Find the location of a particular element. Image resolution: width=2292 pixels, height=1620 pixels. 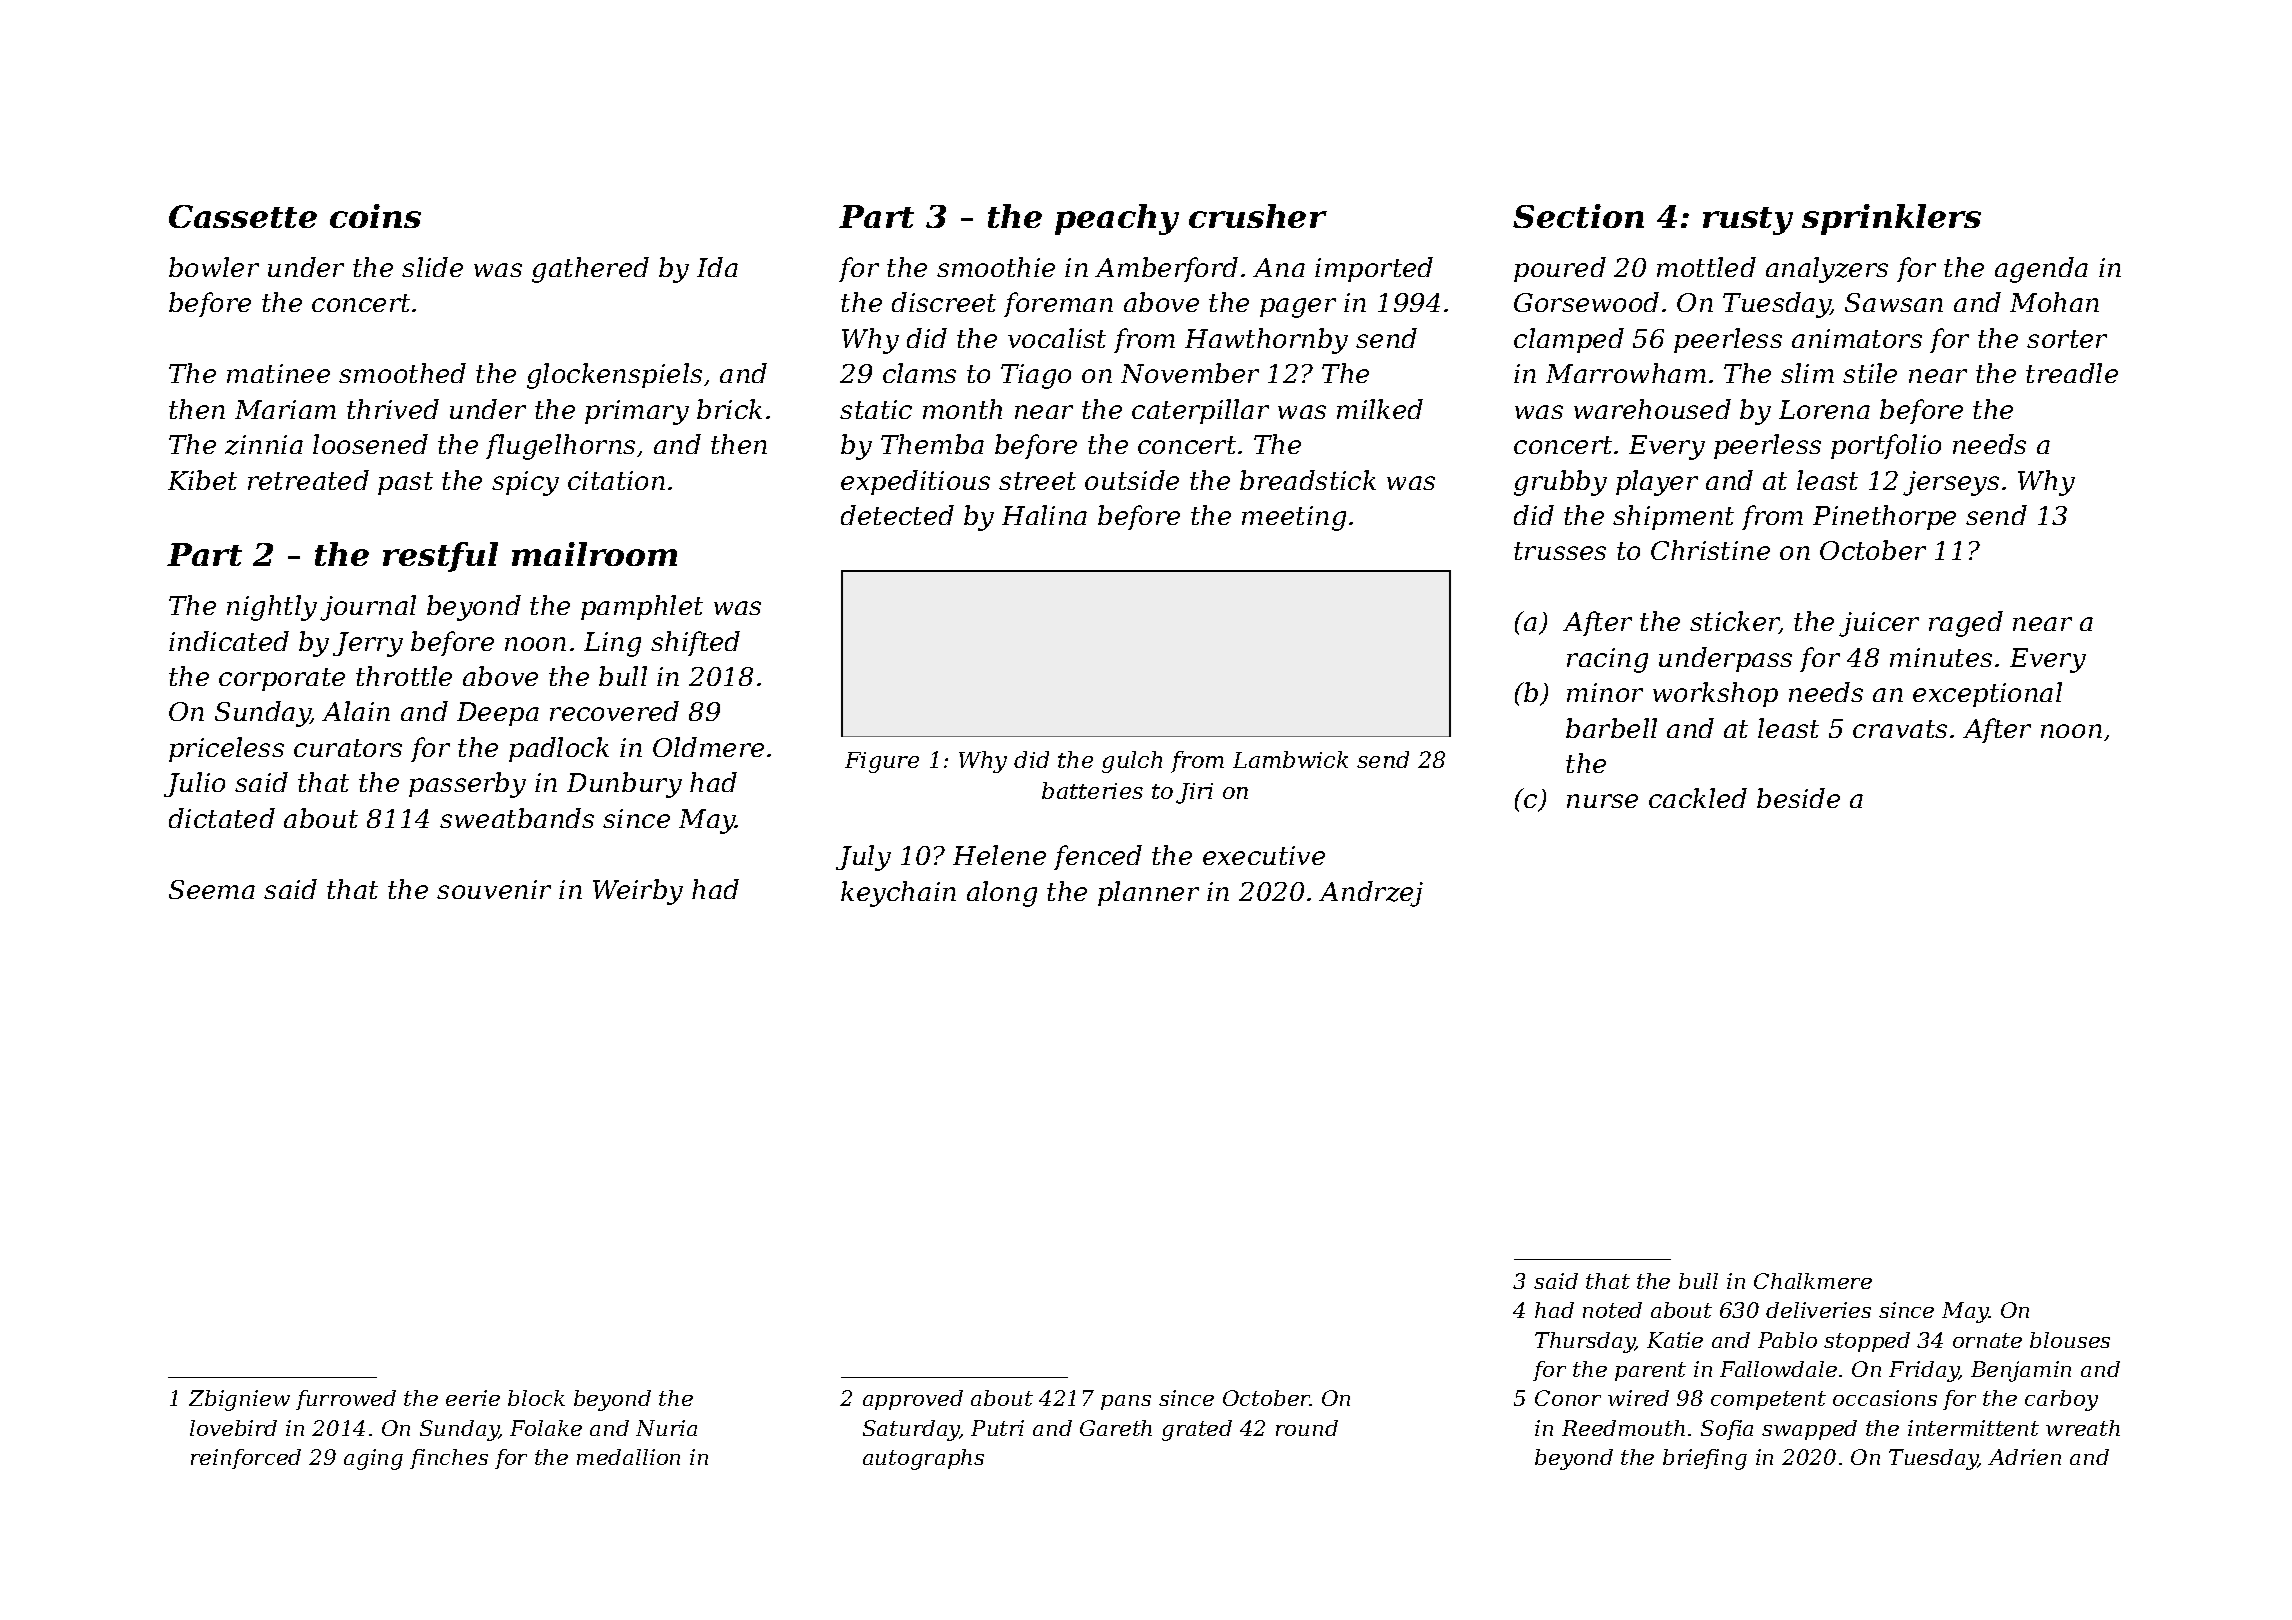

Oldmere is located at coordinates (708, 747).
